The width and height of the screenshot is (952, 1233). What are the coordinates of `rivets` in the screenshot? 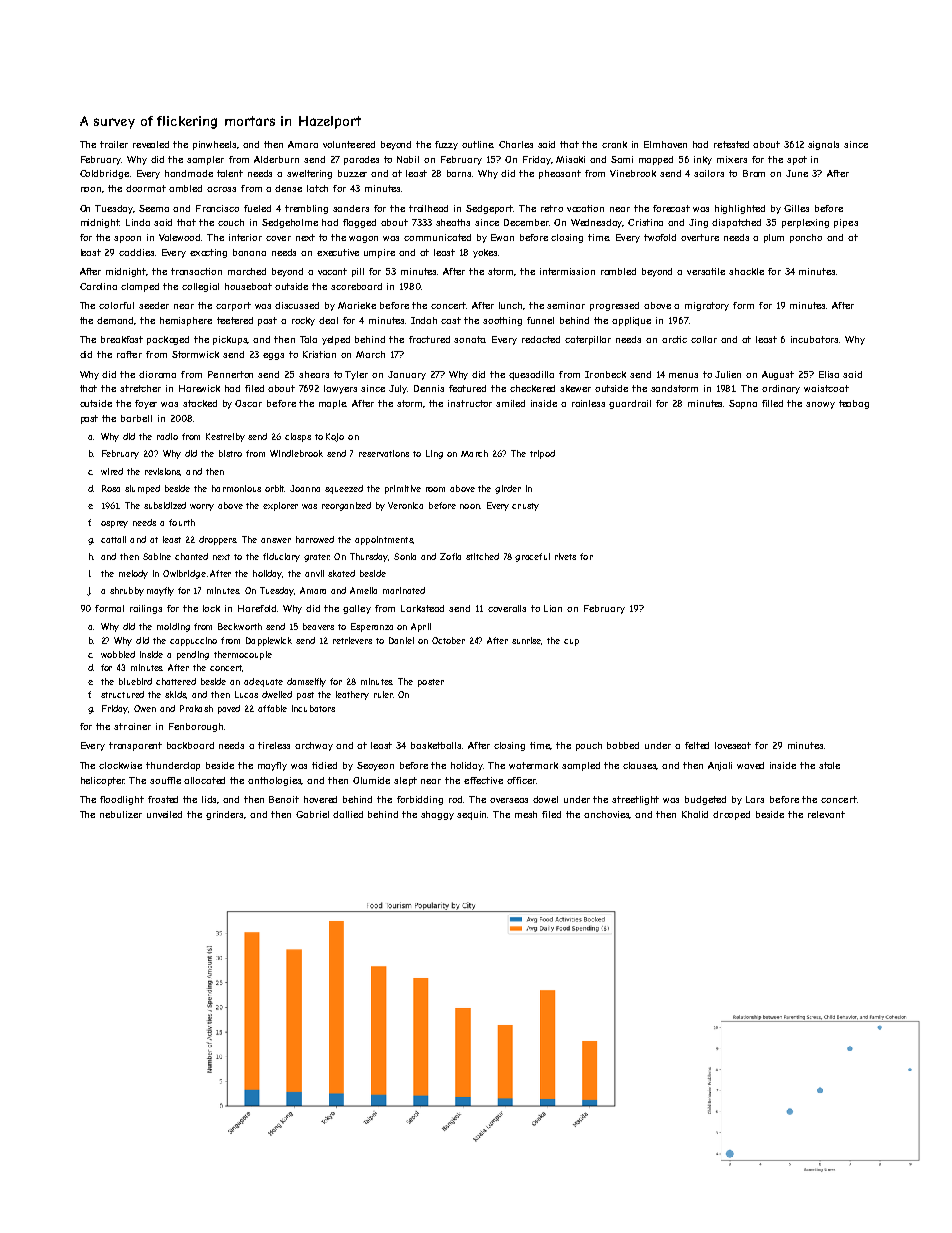 It's located at (565, 556).
